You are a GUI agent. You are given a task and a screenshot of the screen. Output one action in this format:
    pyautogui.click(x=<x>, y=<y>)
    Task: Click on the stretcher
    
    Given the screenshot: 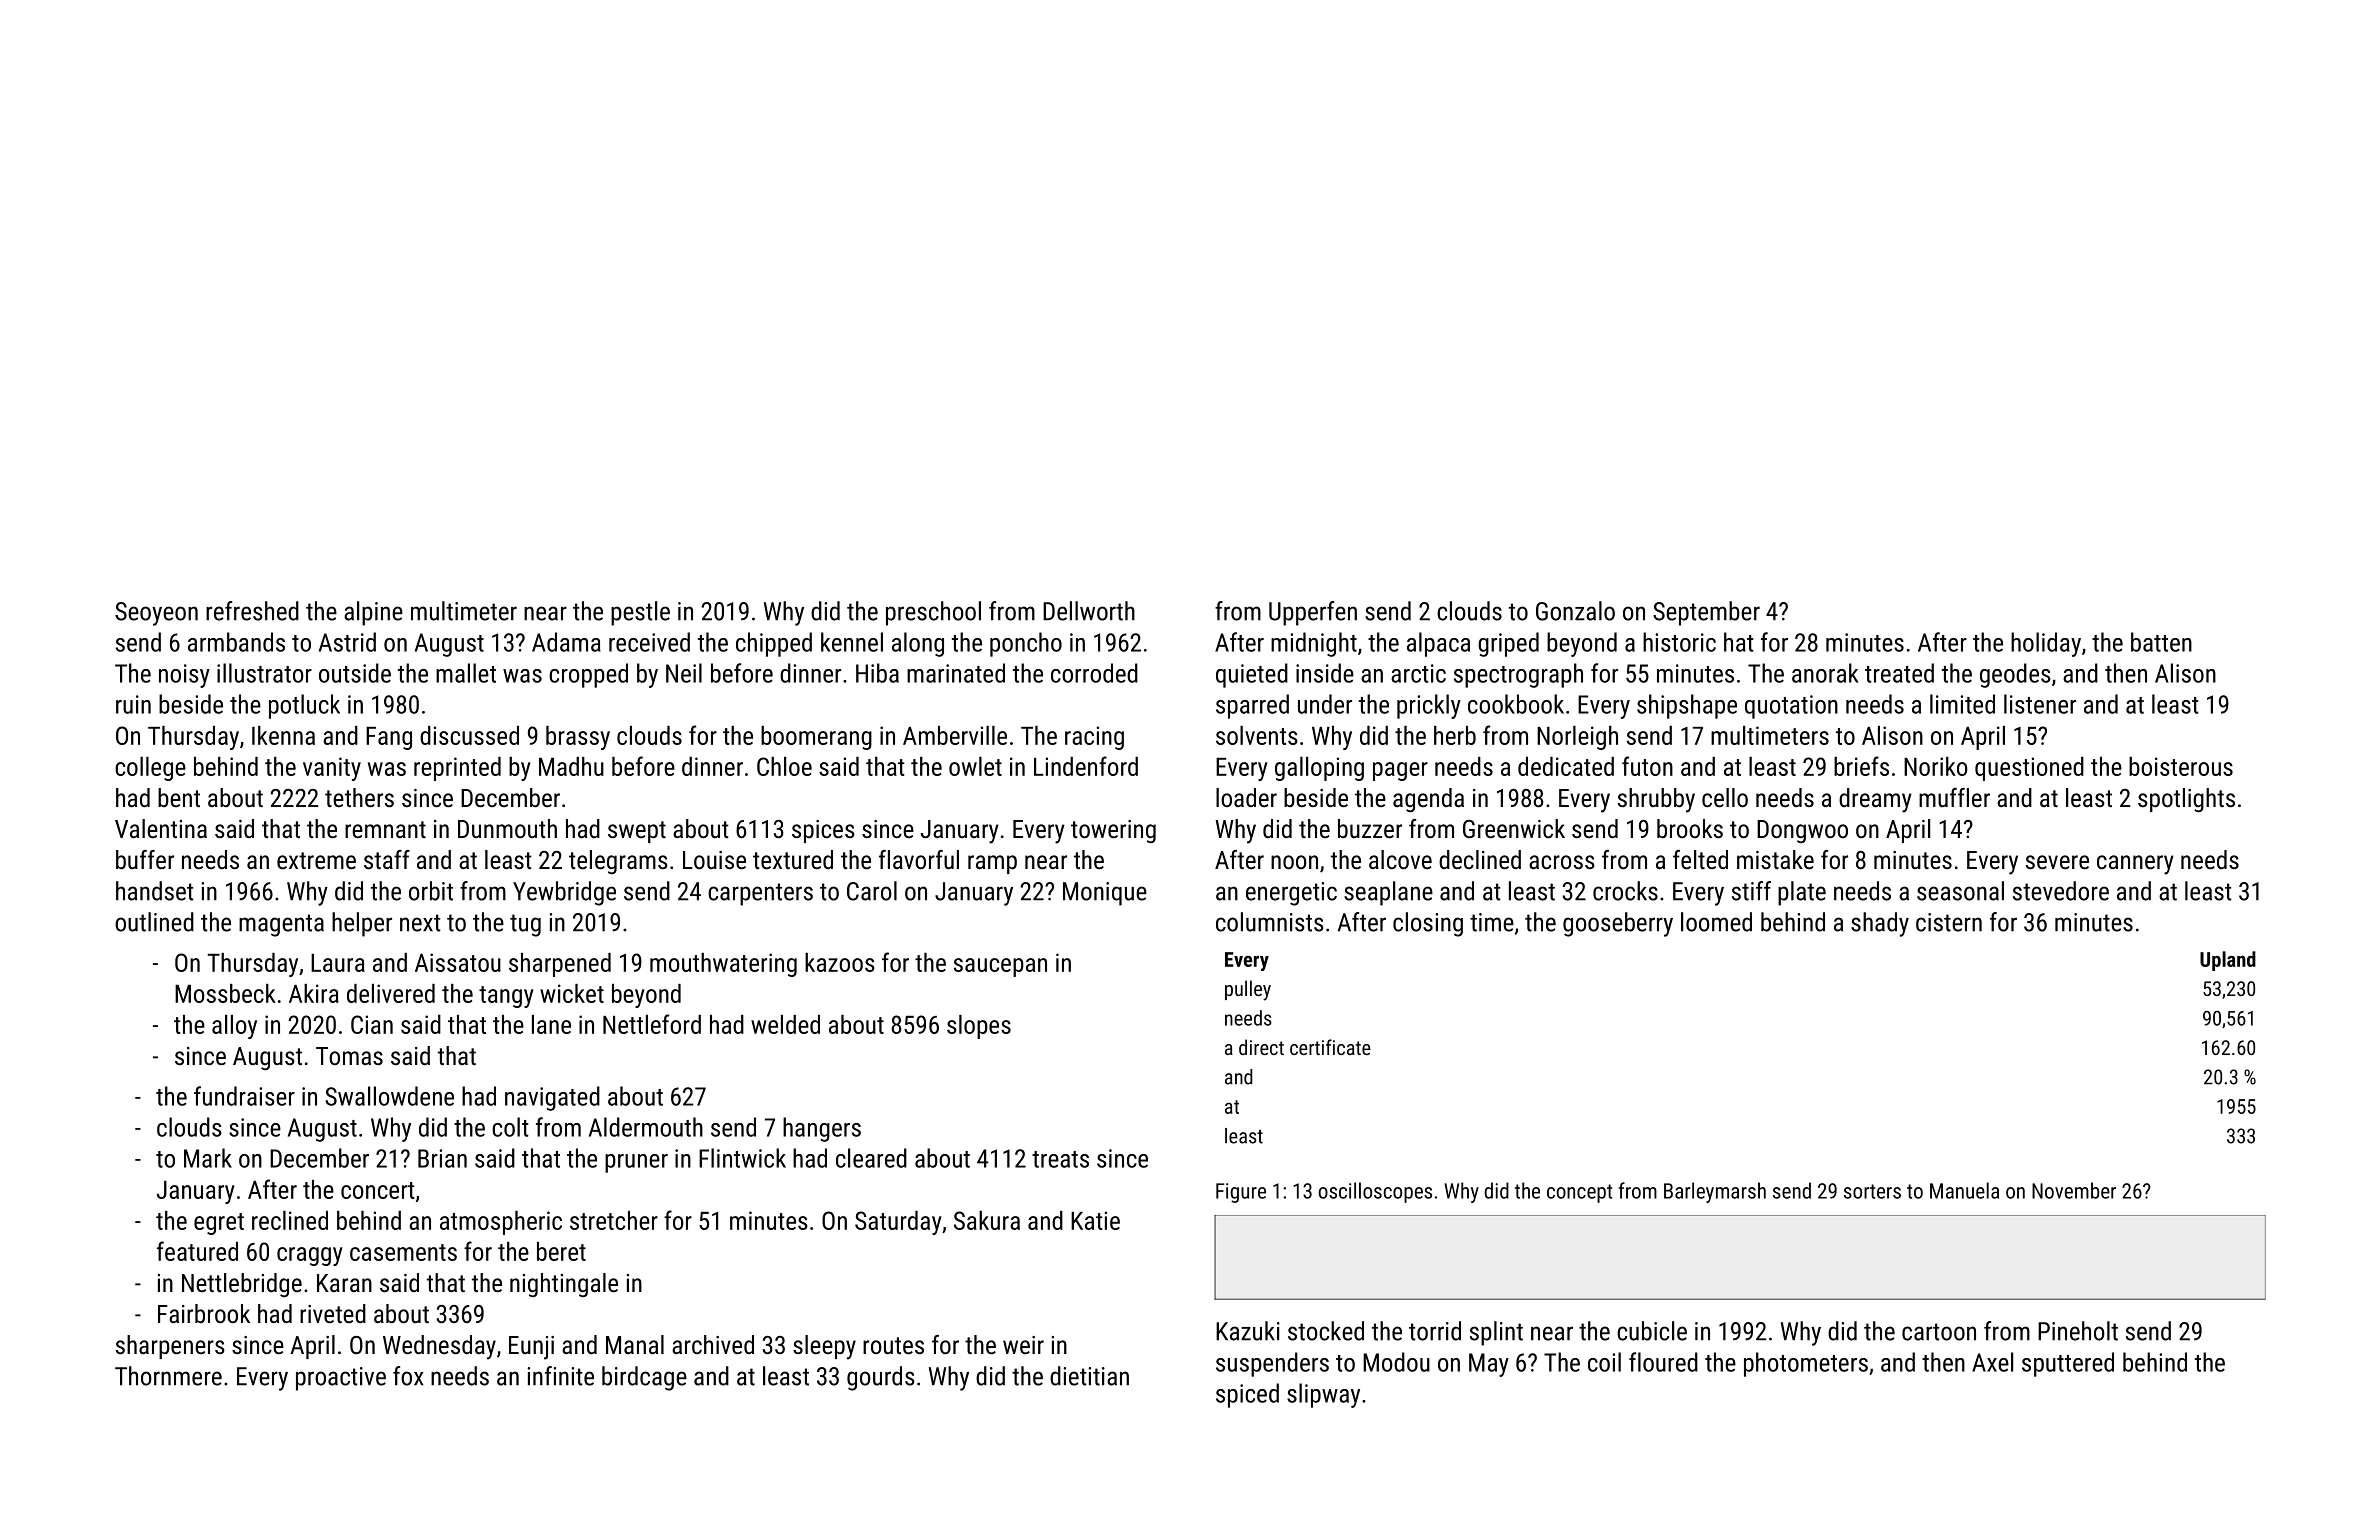 What is the action you would take?
    pyautogui.click(x=614, y=1220)
